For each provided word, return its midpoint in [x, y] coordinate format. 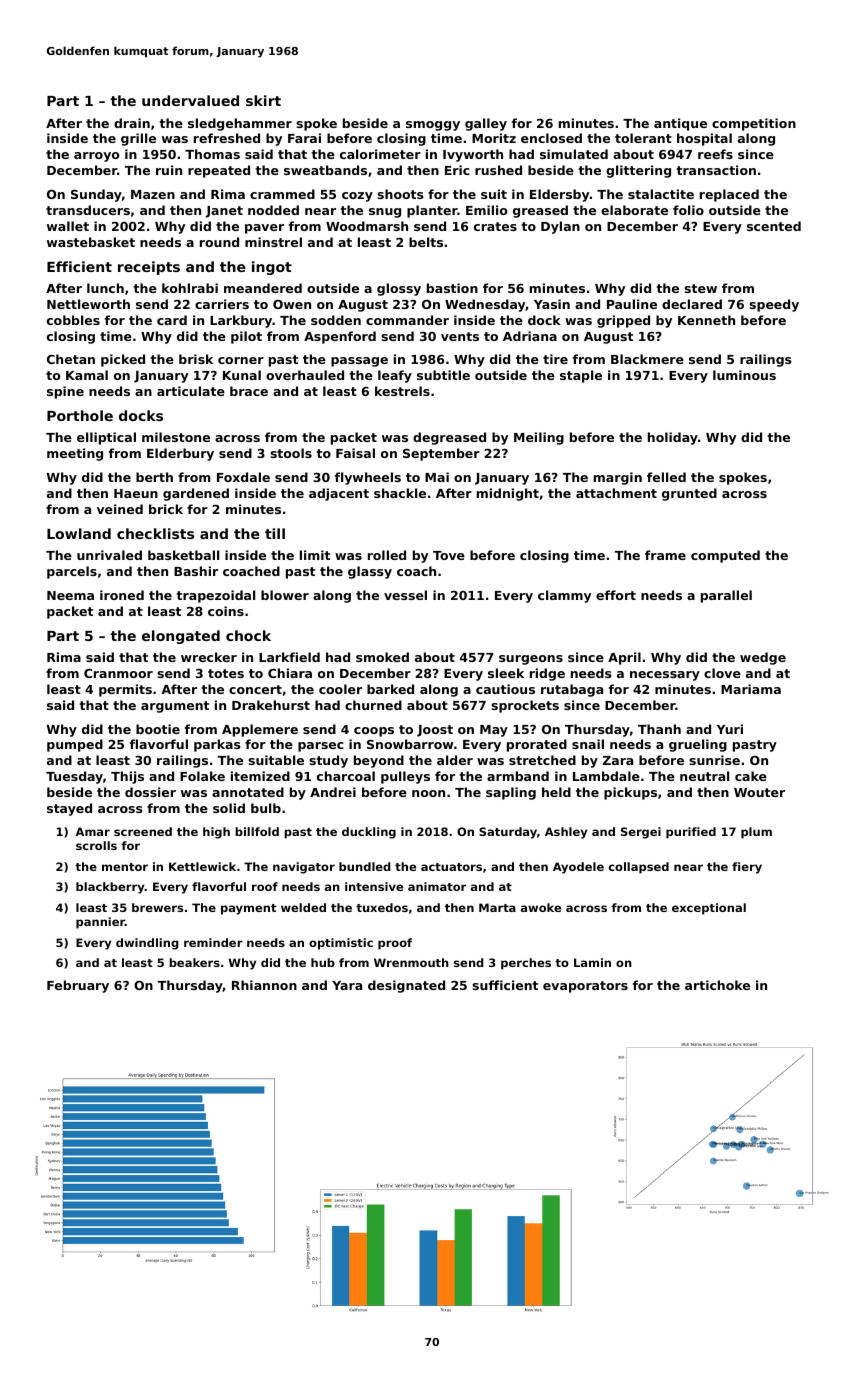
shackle [400, 493]
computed [725, 556]
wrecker [209, 657]
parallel [726, 596]
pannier [100, 923]
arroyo [97, 157]
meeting [75, 454]
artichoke [717, 985]
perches [526, 964]
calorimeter [380, 154]
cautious [505, 689]
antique [680, 124]
